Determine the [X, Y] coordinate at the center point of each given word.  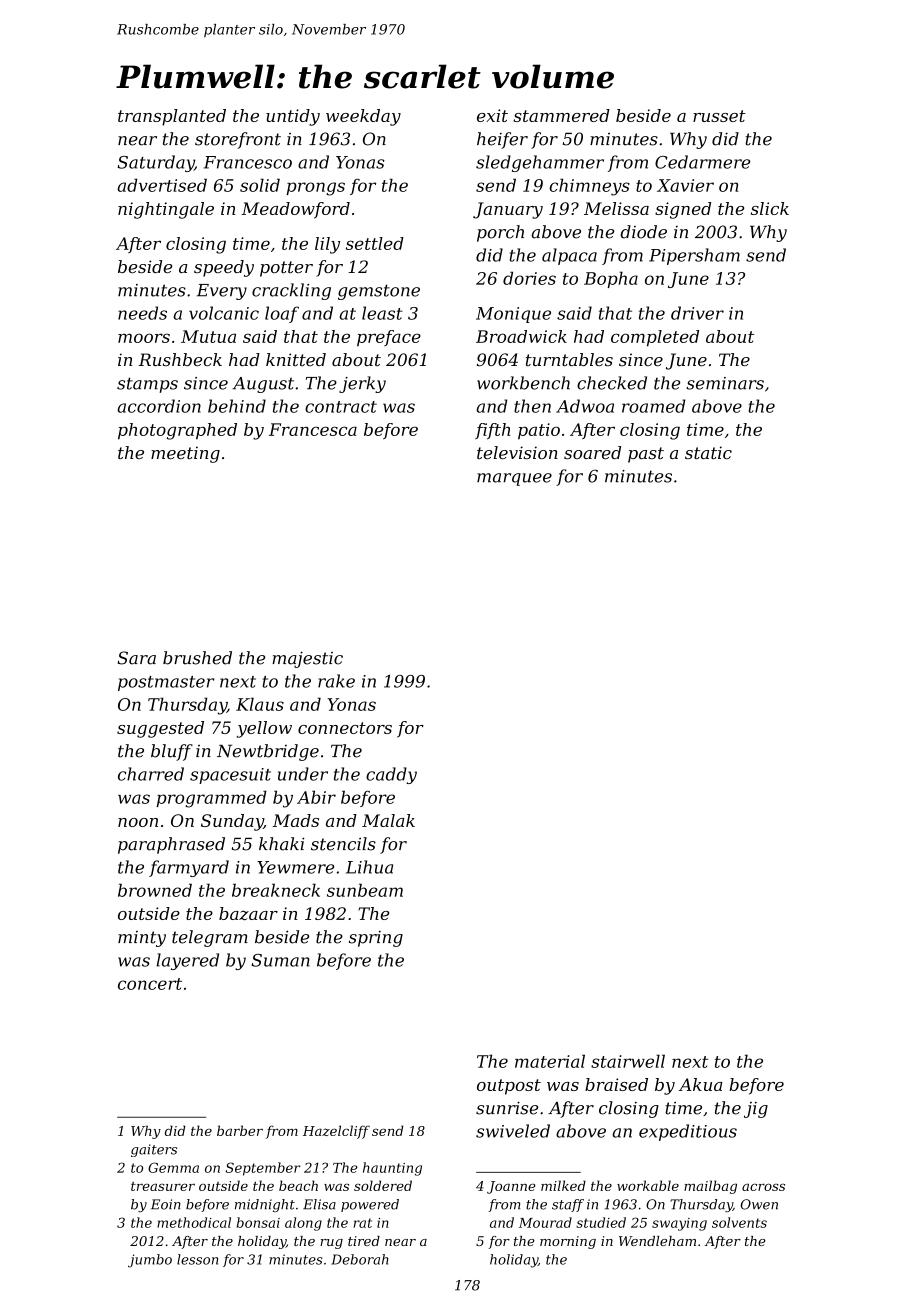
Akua [701, 1084]
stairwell [628, 1061]
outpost [509, 1087]
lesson [197, 1259]
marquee [514, 479]
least [382, 313]
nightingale [166, 210]
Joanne [511, 1187]
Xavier [685, 185]
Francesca [313, 429]
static [708, 452]
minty [142, 939]
